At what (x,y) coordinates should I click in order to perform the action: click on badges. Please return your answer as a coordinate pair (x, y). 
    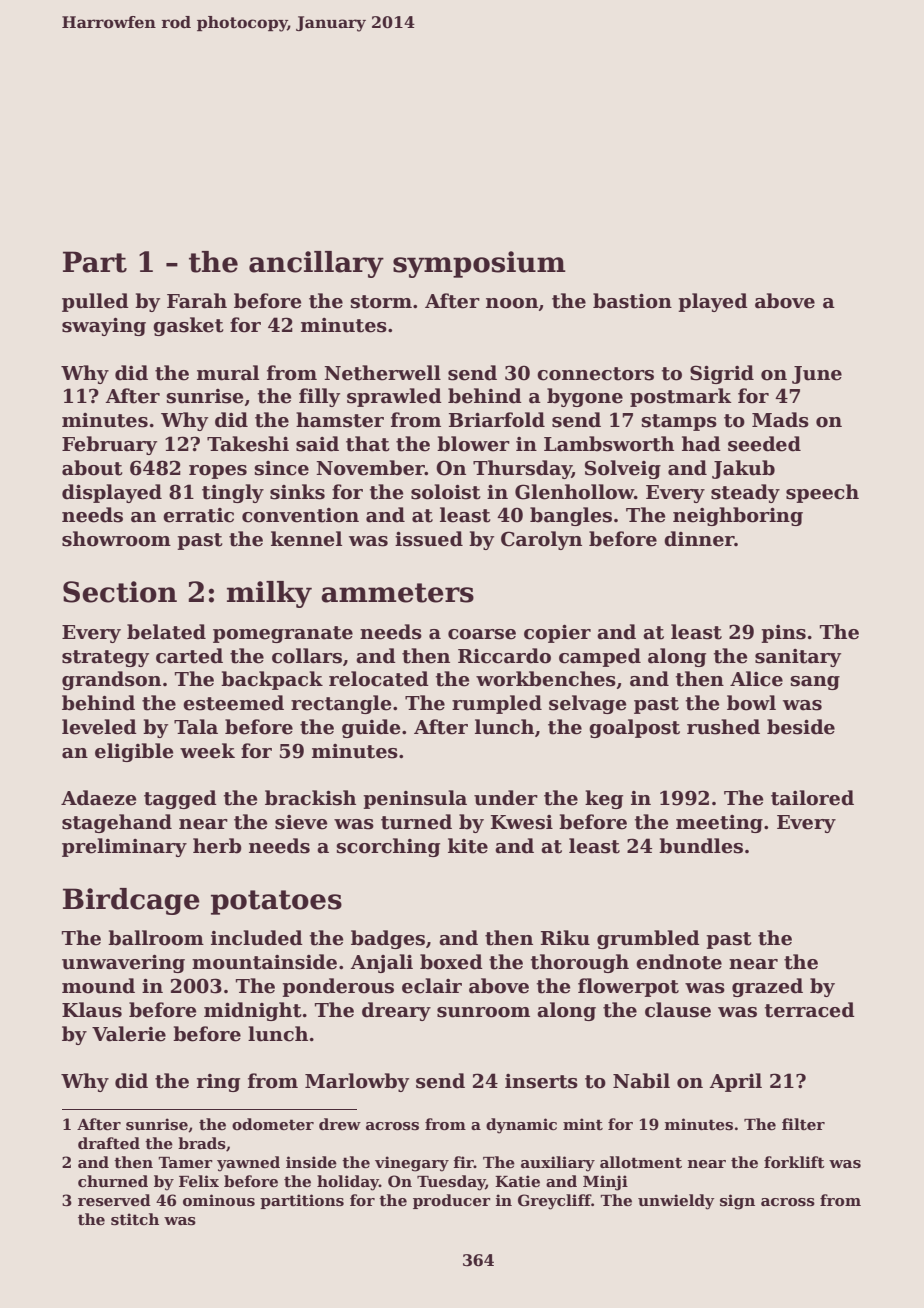
    Looking at the image, I should click on (388, 939).
